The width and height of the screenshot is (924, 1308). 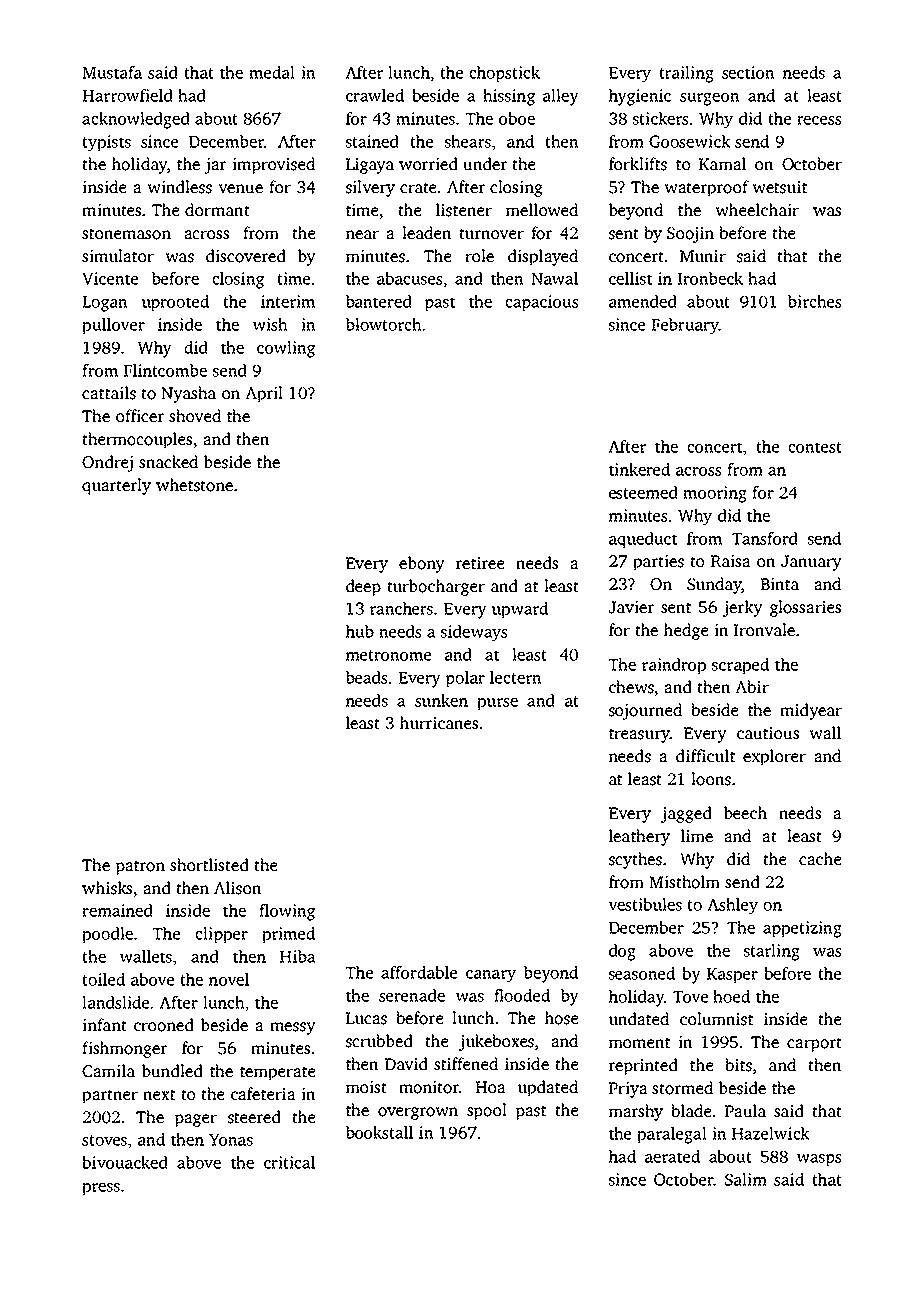 What do you see at coordinates (480, 563) in the screenshot?
I see `retiree` at bounding box center [480, 563].
